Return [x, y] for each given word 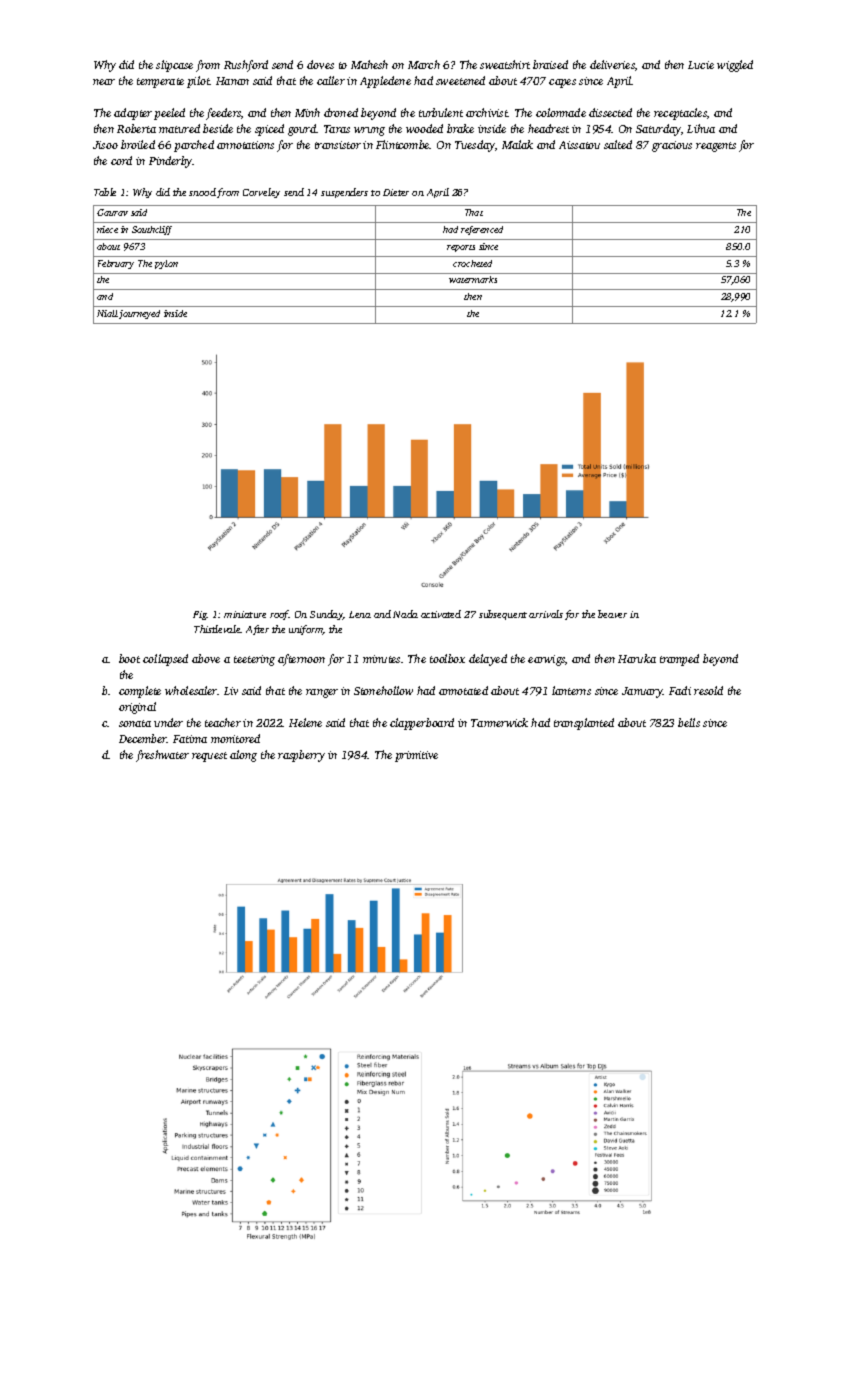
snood [202, 192]
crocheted [472, 263]
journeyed [139, 314]
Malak [517, 144]
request [209, 757]
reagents [716, 147]
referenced [482, 230]
